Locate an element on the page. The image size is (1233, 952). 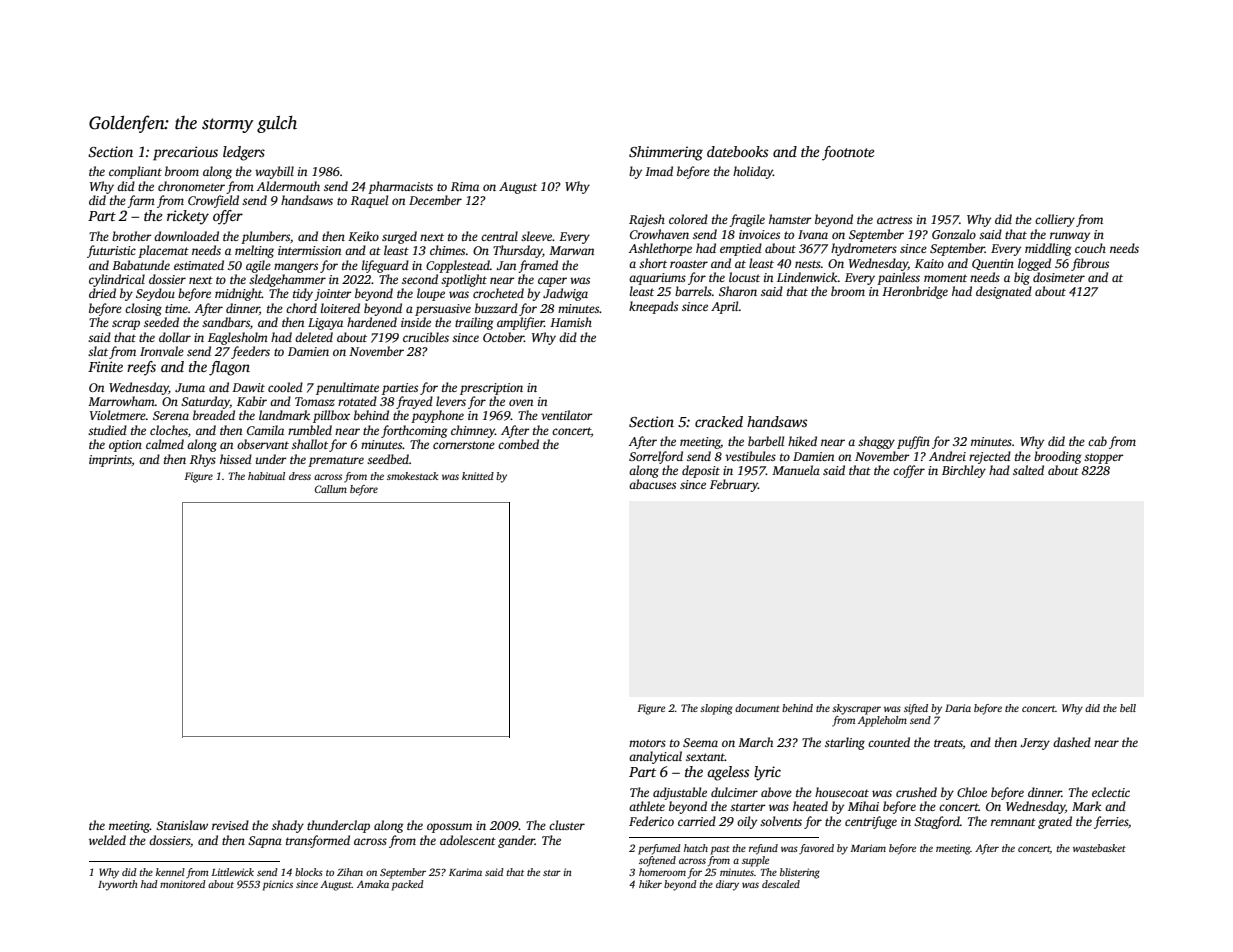
abacuses is located at coordinates (652, 484).
